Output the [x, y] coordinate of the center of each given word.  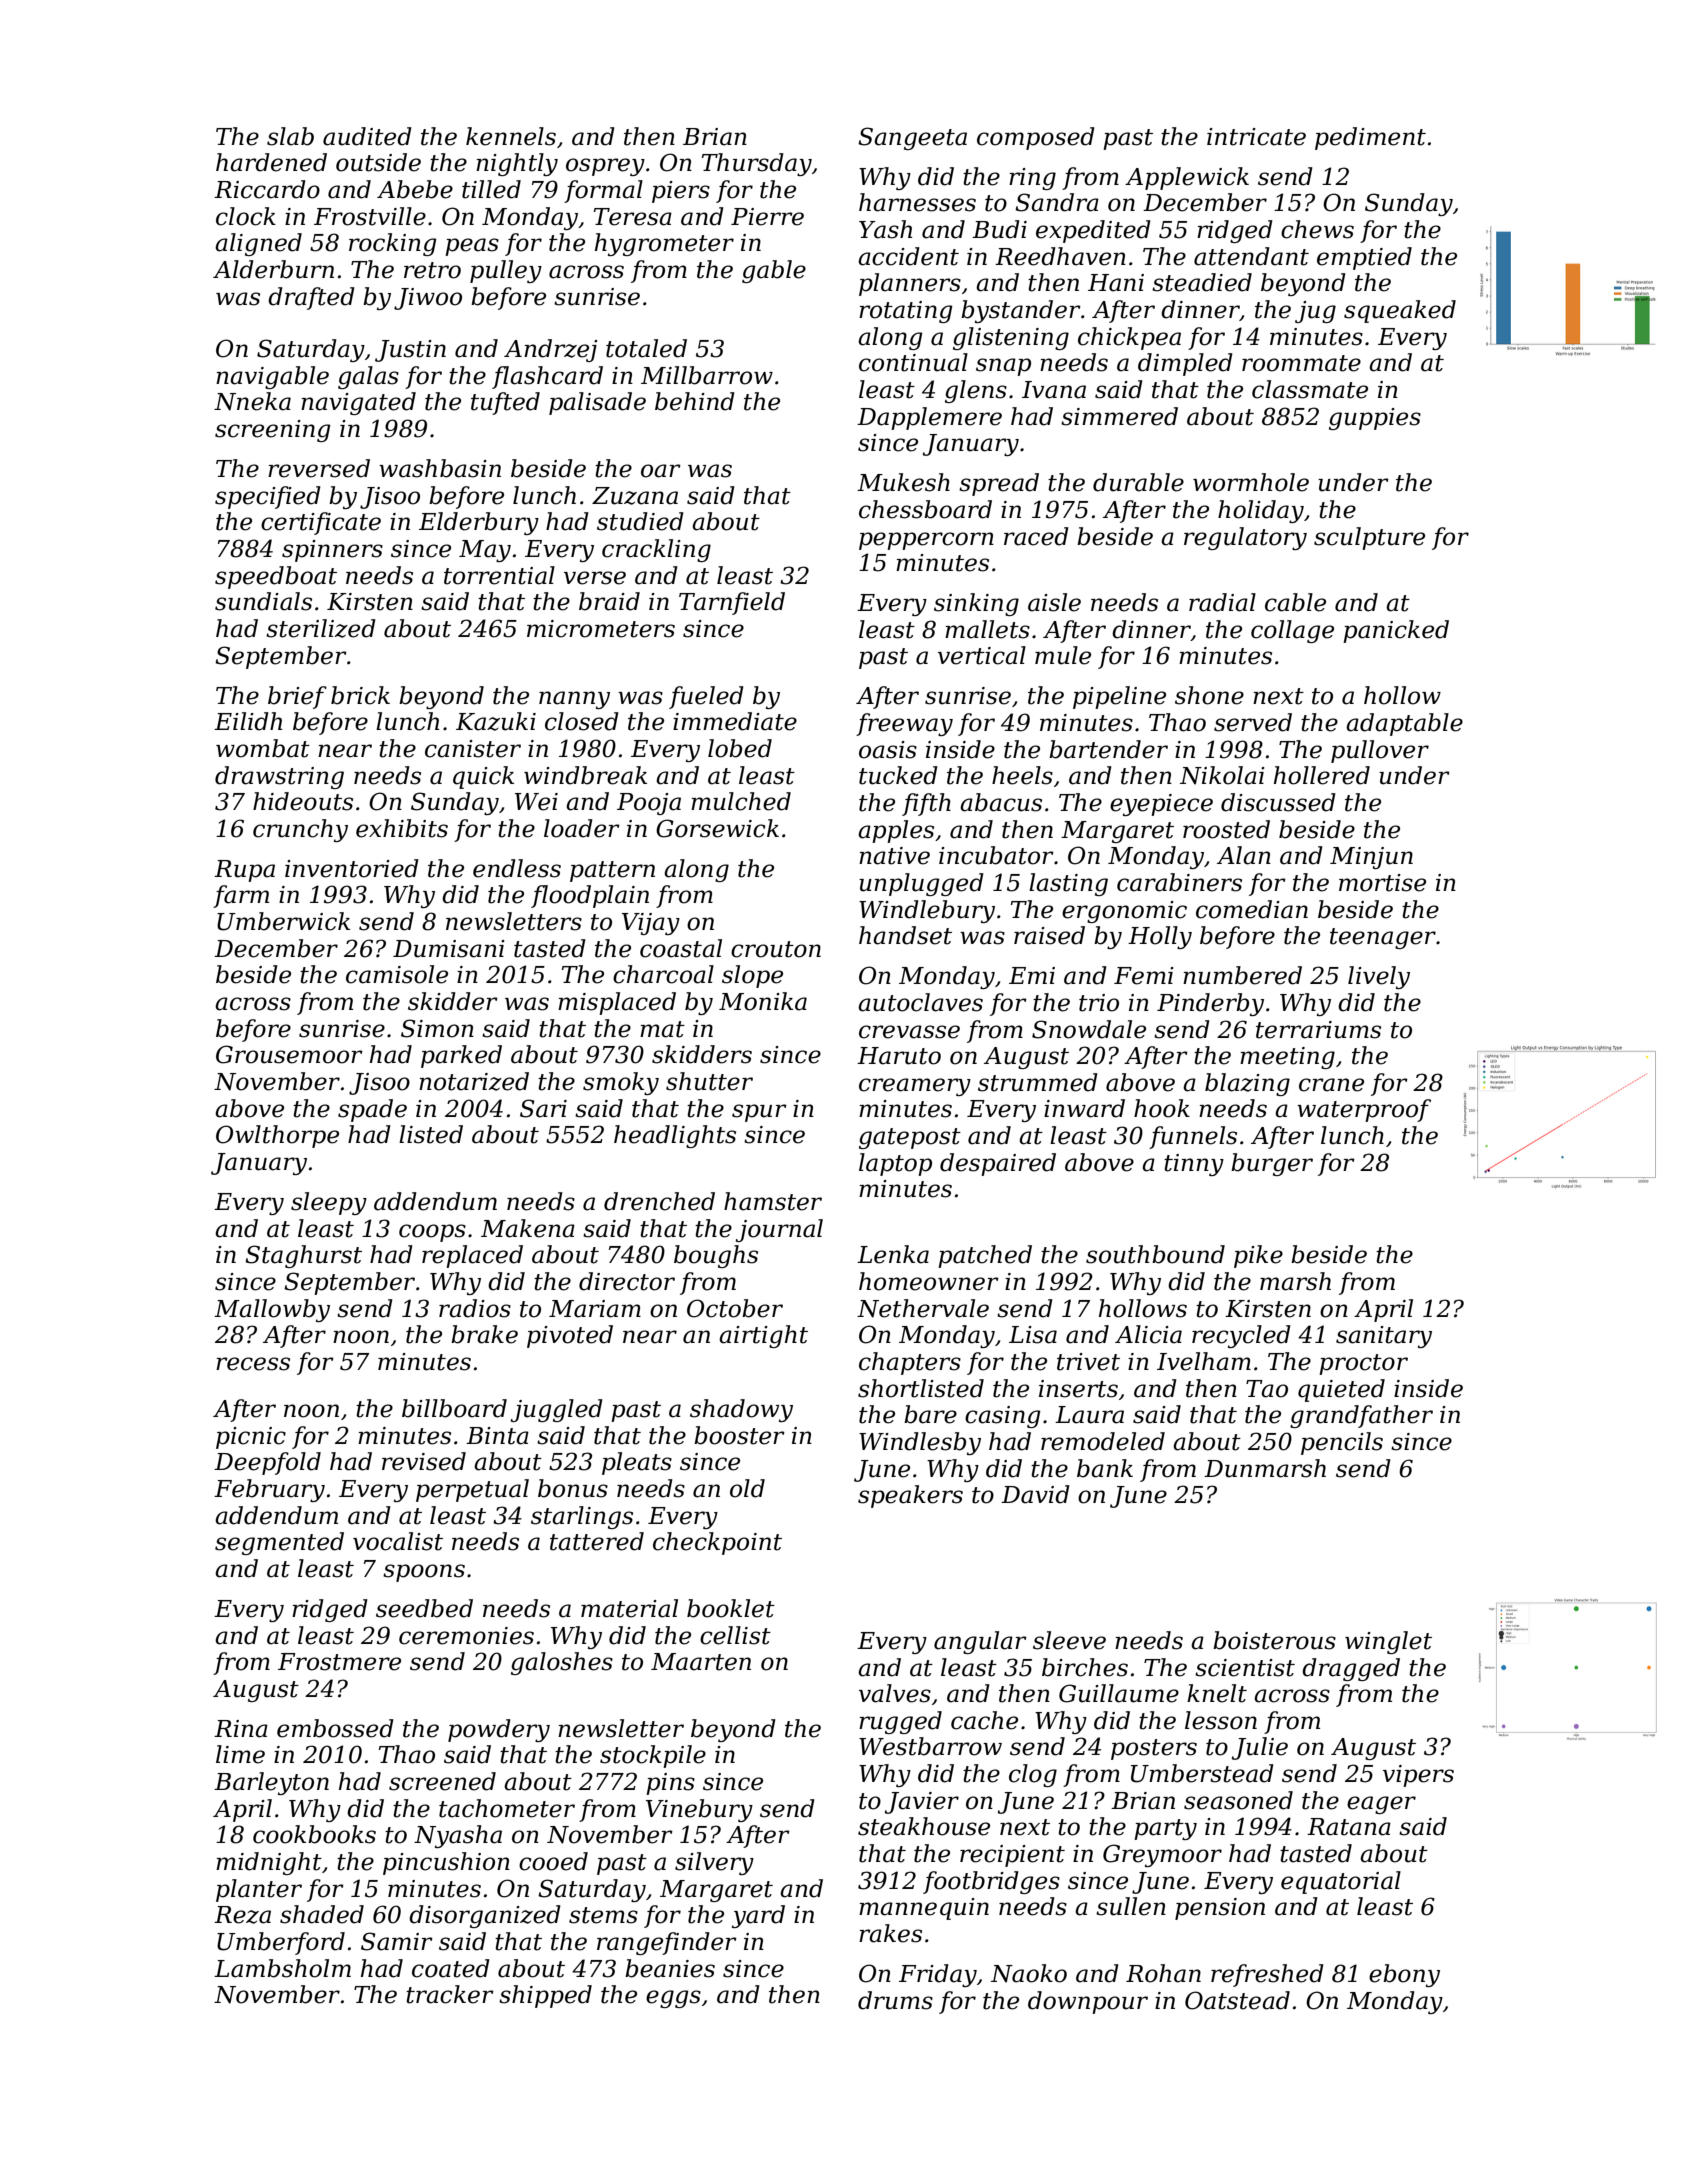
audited [367, 136]
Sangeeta [912, 138]
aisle [1054, 602]
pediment [1370, 138]
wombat [263, 748]
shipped [545, 1996]
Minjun [1371, 858]
